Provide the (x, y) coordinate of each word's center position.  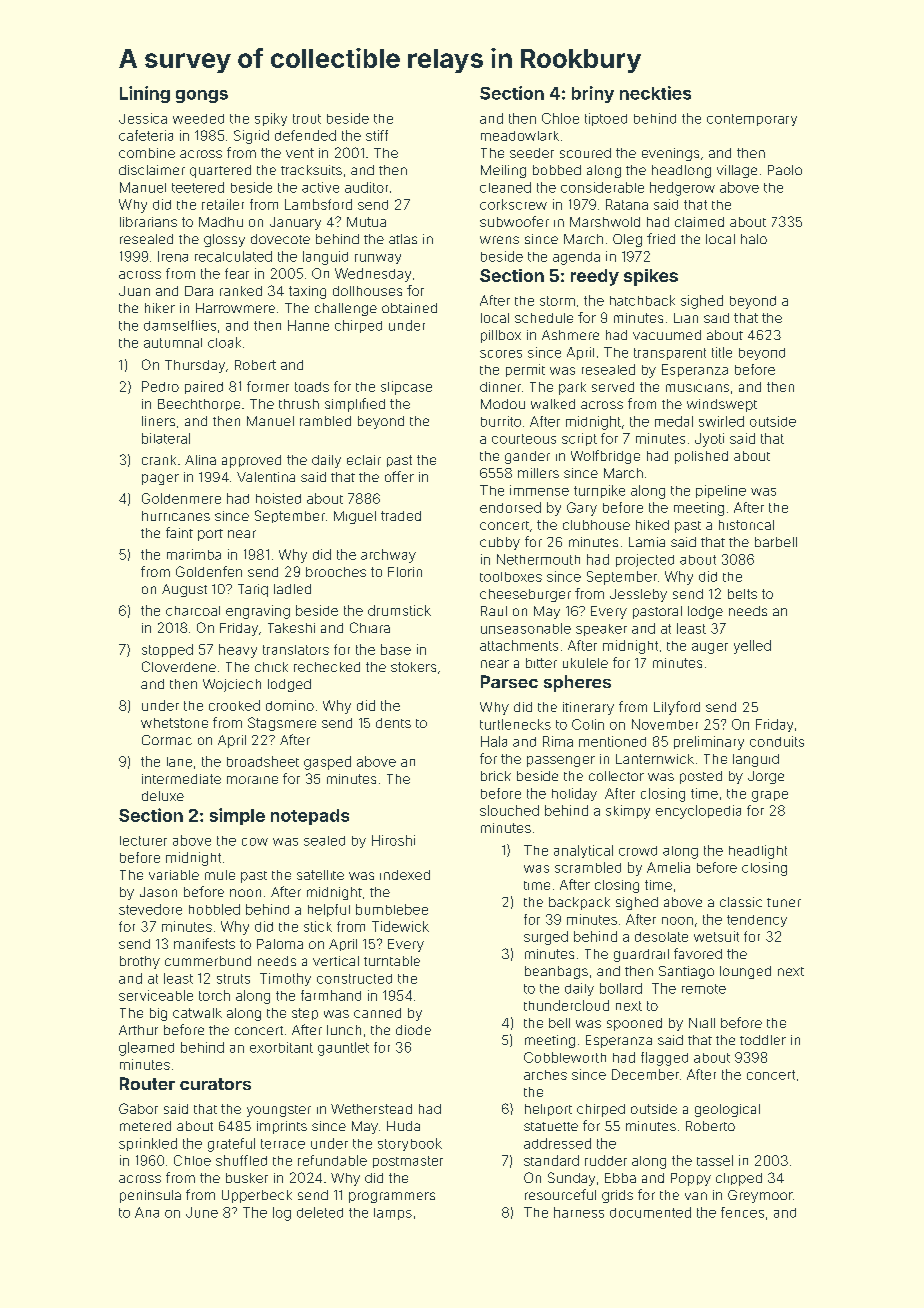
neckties (655, 93)
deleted (320, 1212)
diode (413, 1030)
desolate (661, 937)
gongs (202, 96)
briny (593, 94)
